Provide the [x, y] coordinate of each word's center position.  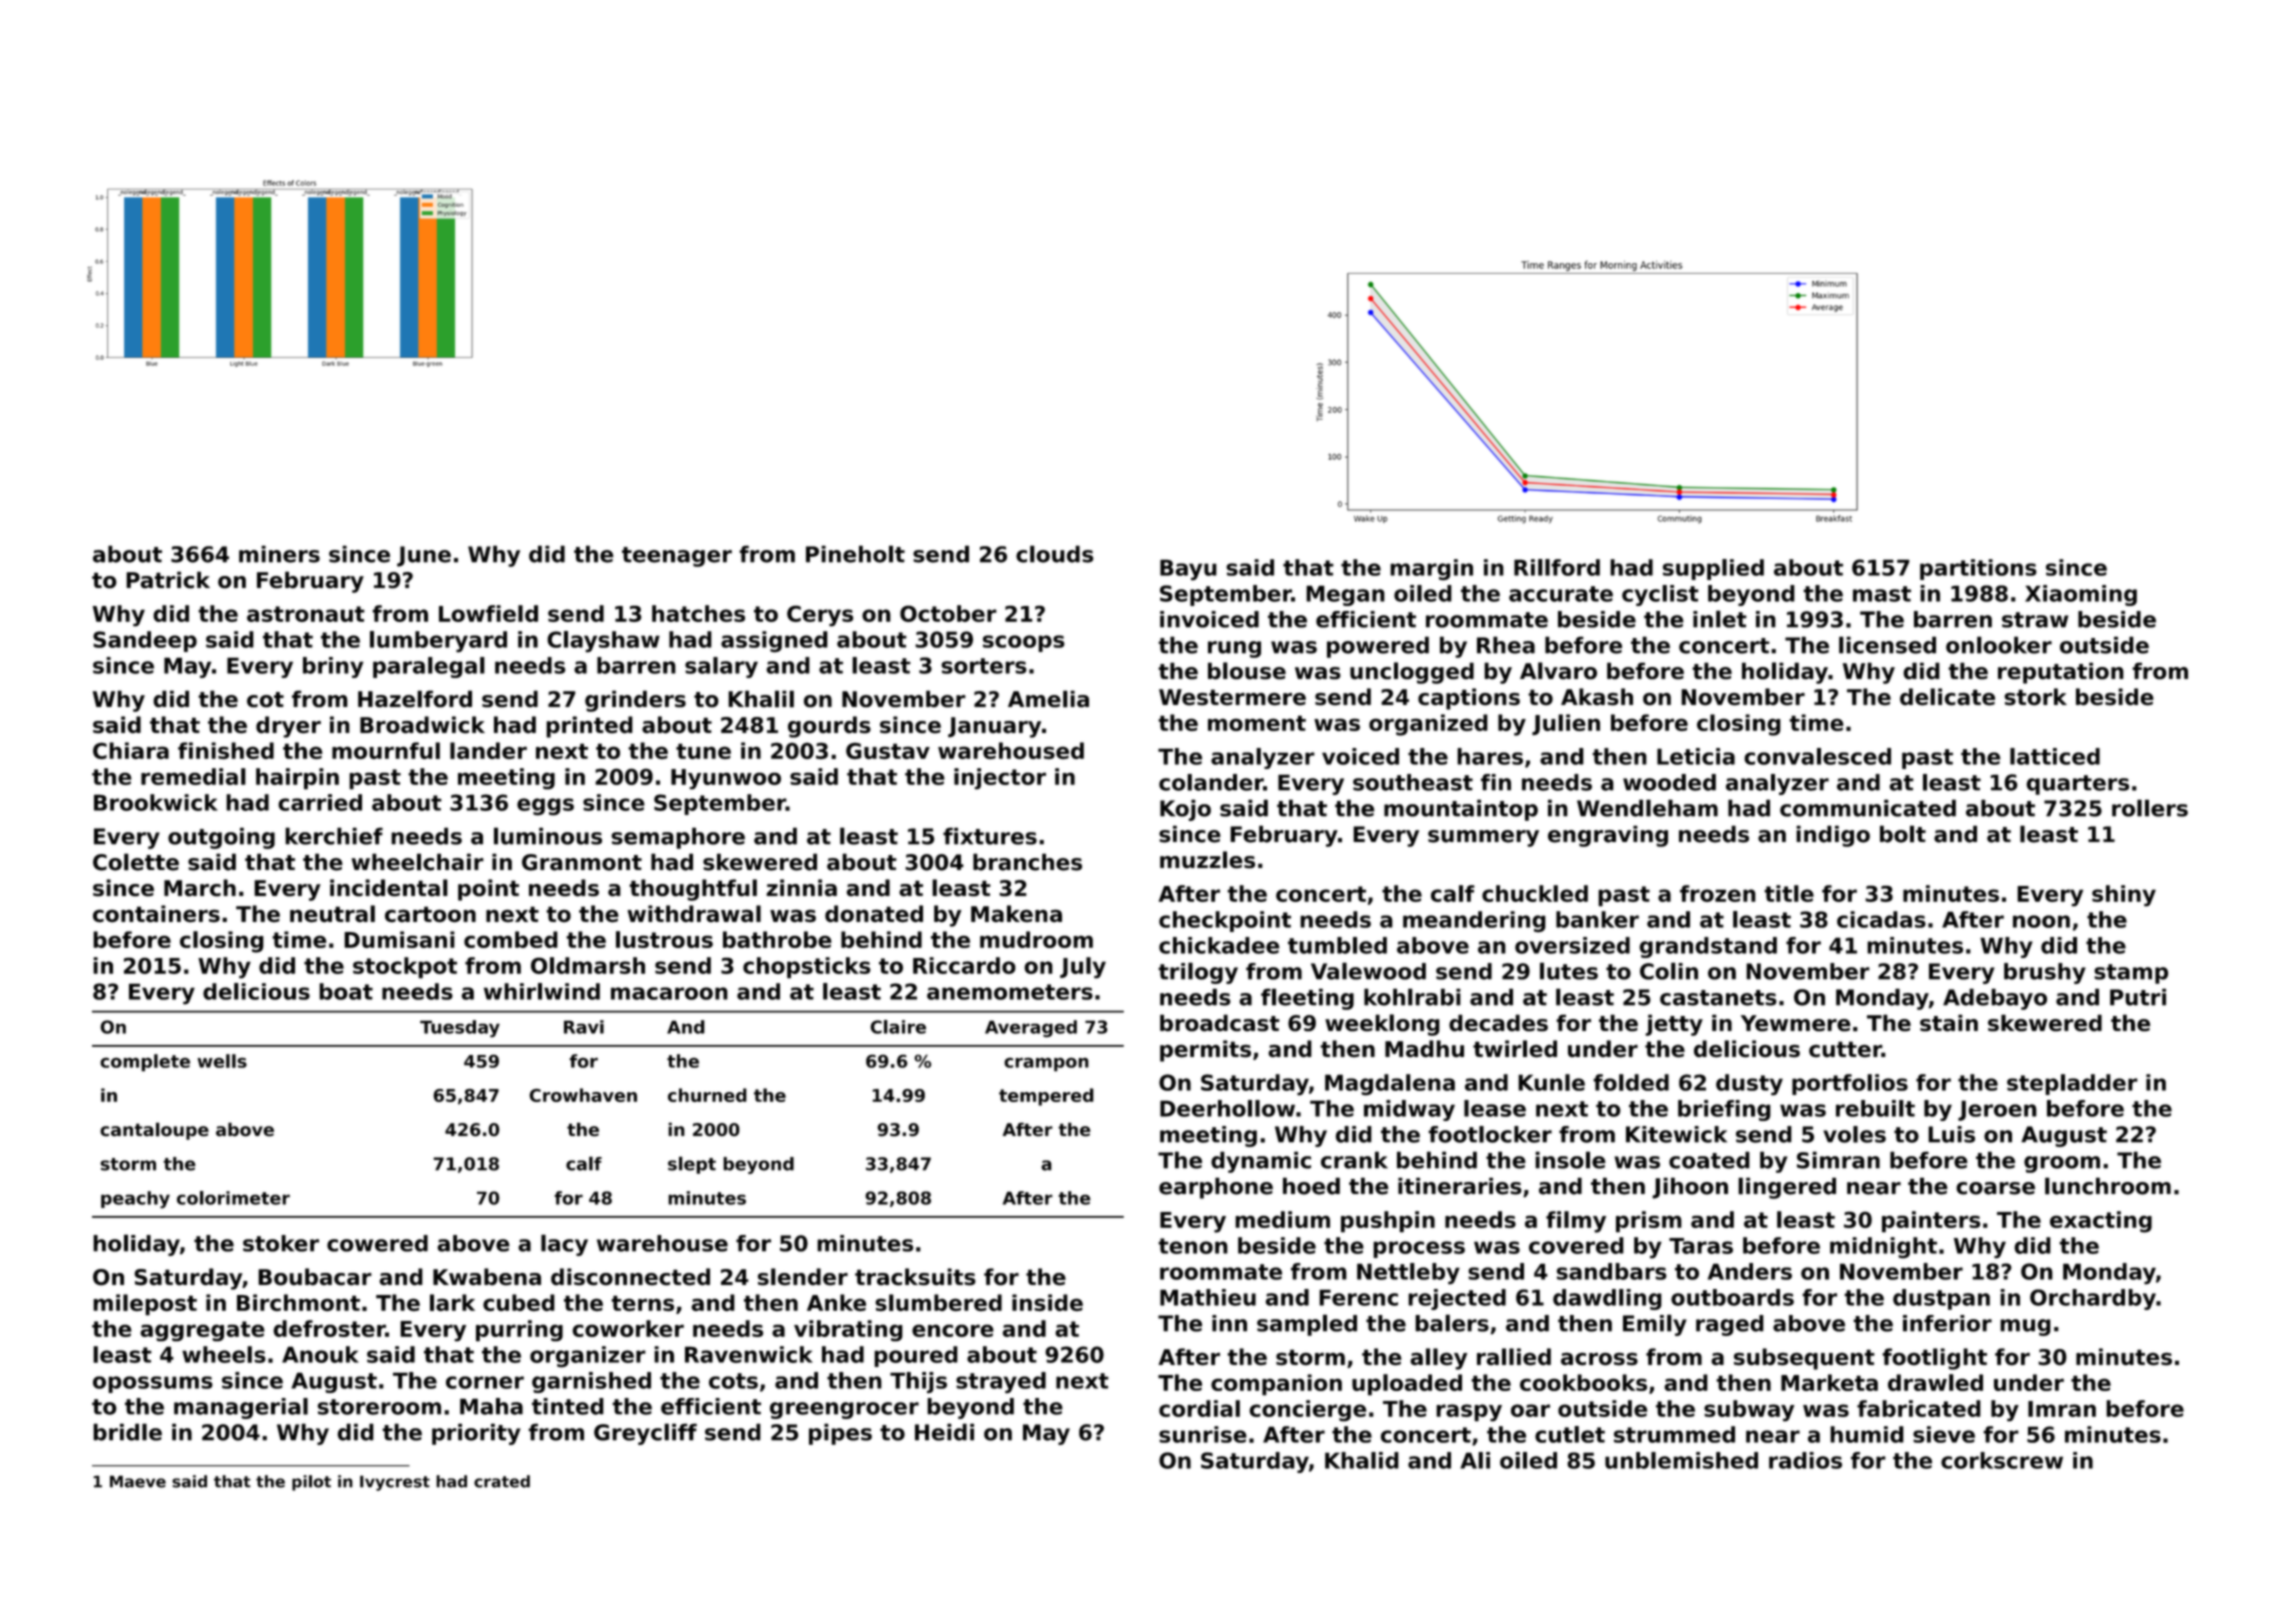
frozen [1718, 893]
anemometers [1010, 992]
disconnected [630, 1277]
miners [279, 554]
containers [156, 914]
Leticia [1696, 756]
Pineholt [855, 554]
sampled [1307, 1325]
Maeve [138, 1481]
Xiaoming [2081, 595]
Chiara [131, 750]
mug [2025, 1327]
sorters [984, 666]
